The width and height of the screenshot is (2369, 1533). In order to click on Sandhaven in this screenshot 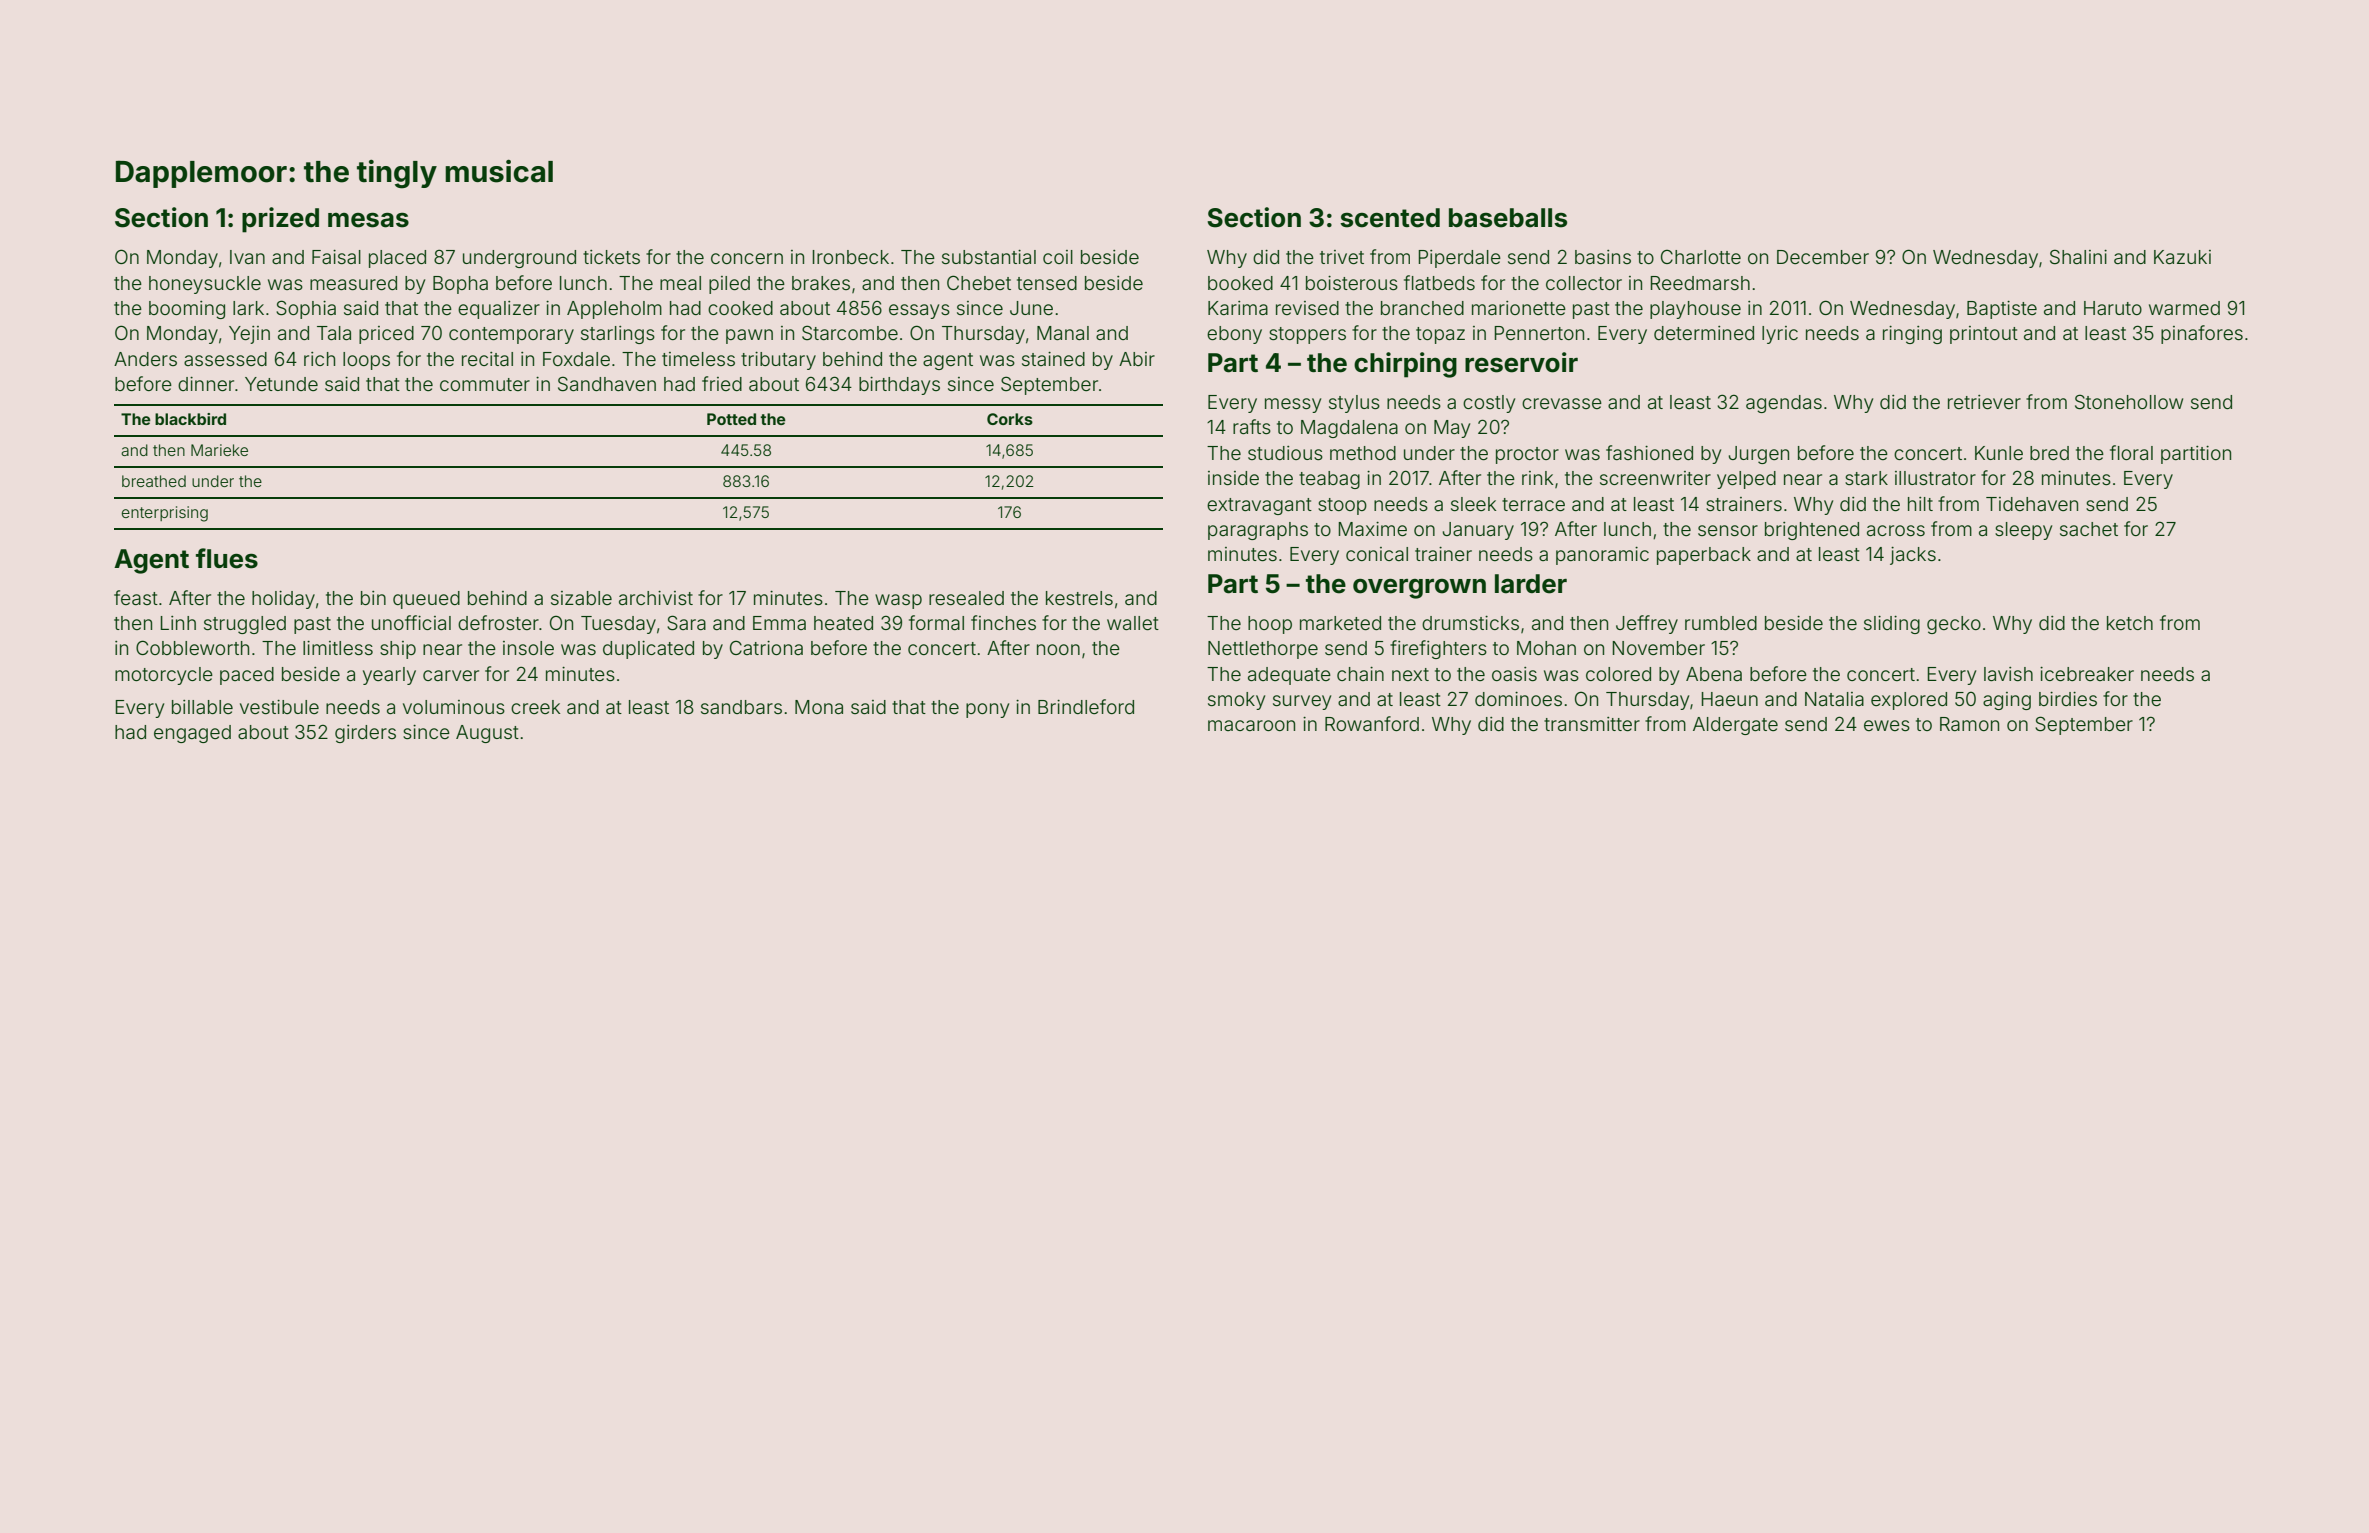, I will do `click(607, 383)`.
